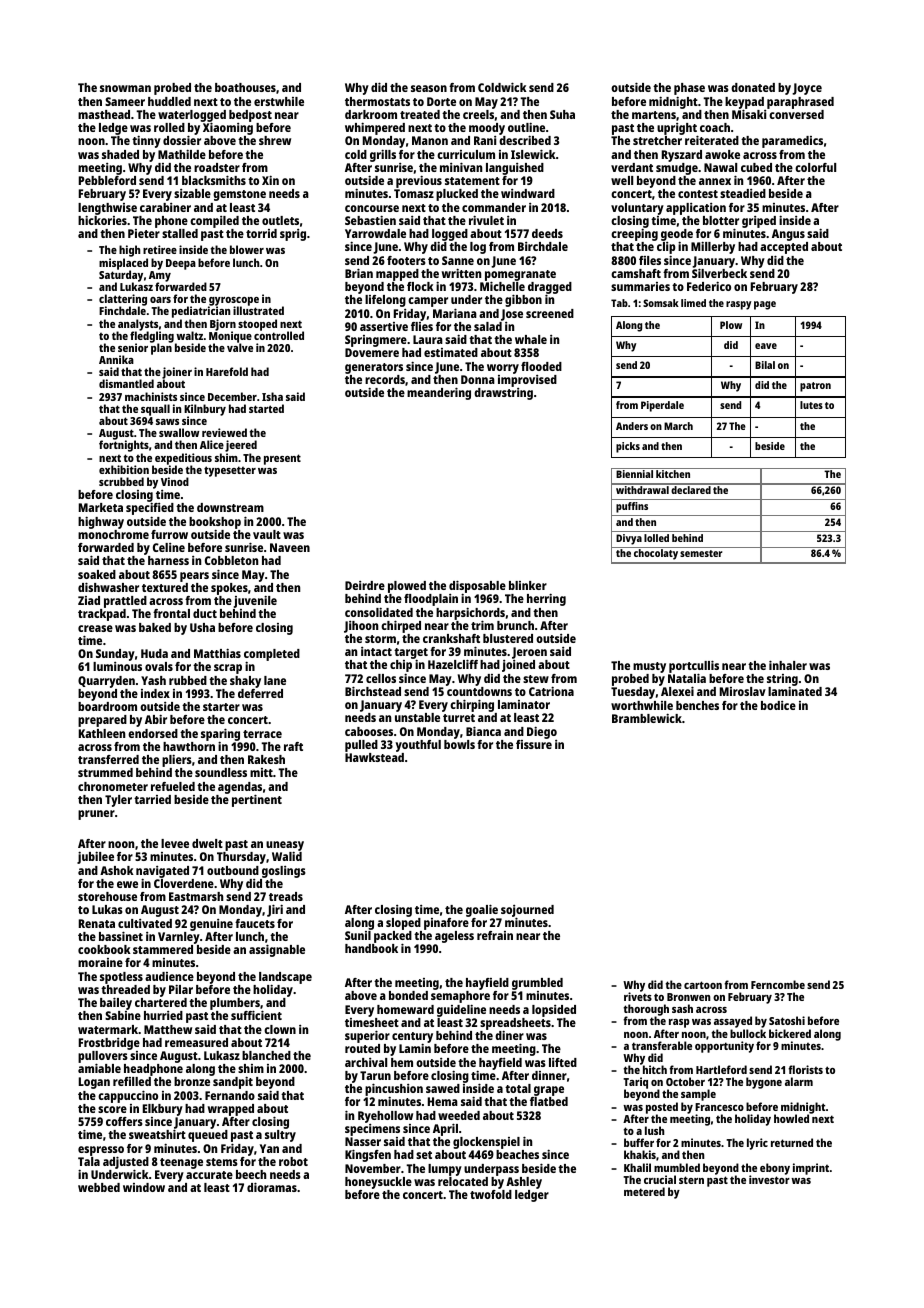 This image has width=924, height=1308. I want to click on pears, so click(194, 577).
